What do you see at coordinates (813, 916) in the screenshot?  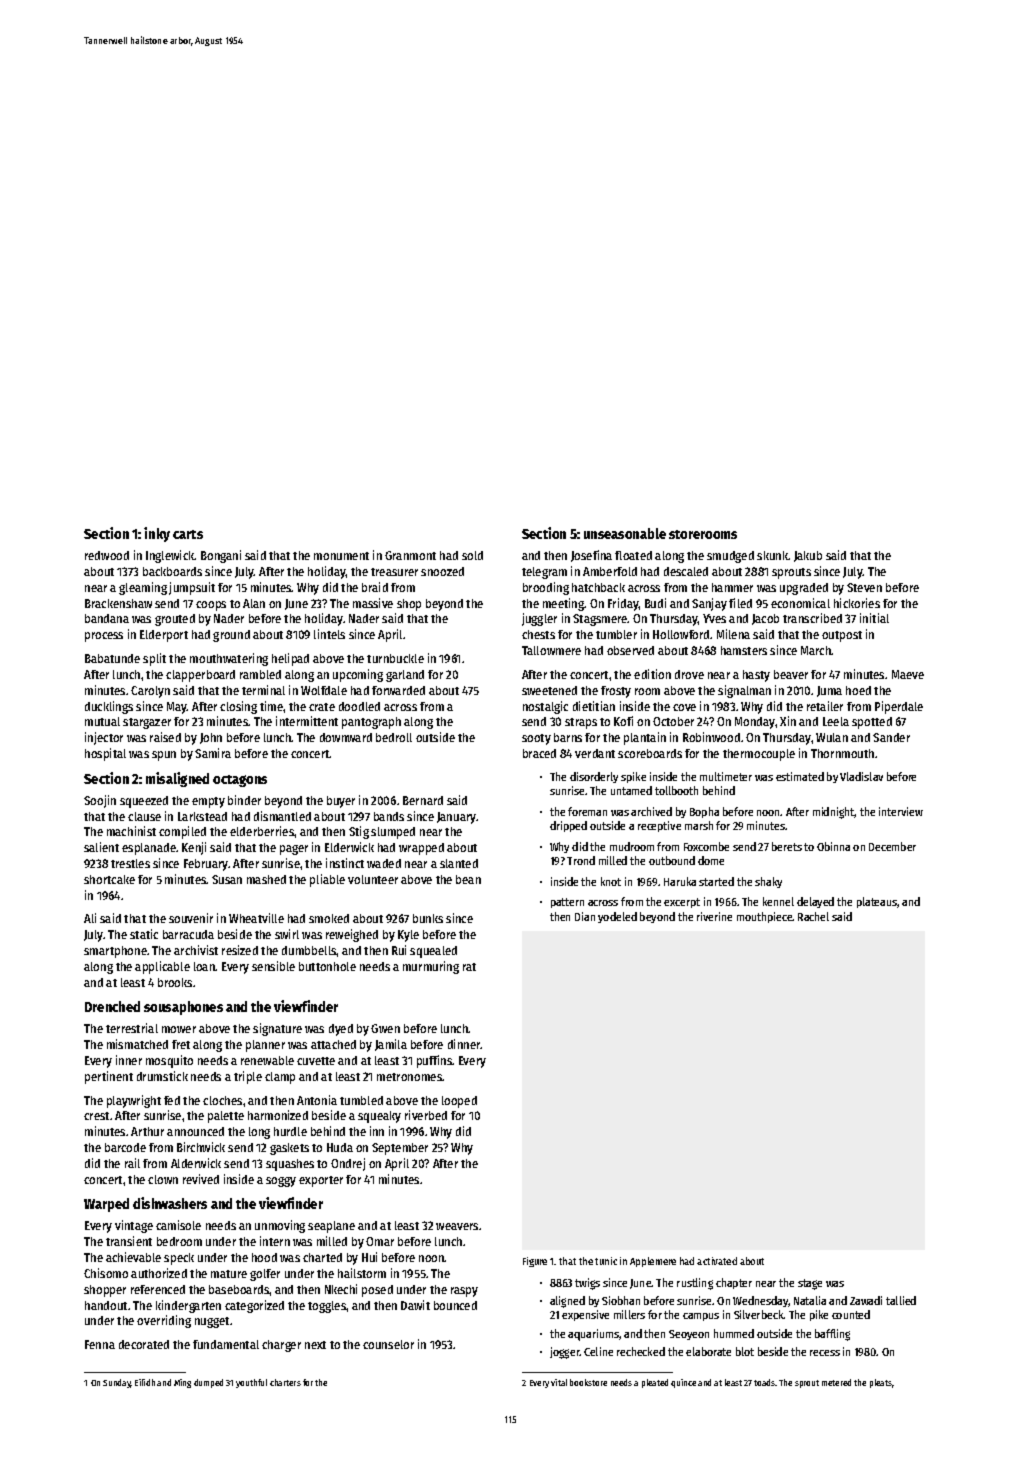 I see `Rachel` at bounding box center [813, 916].
